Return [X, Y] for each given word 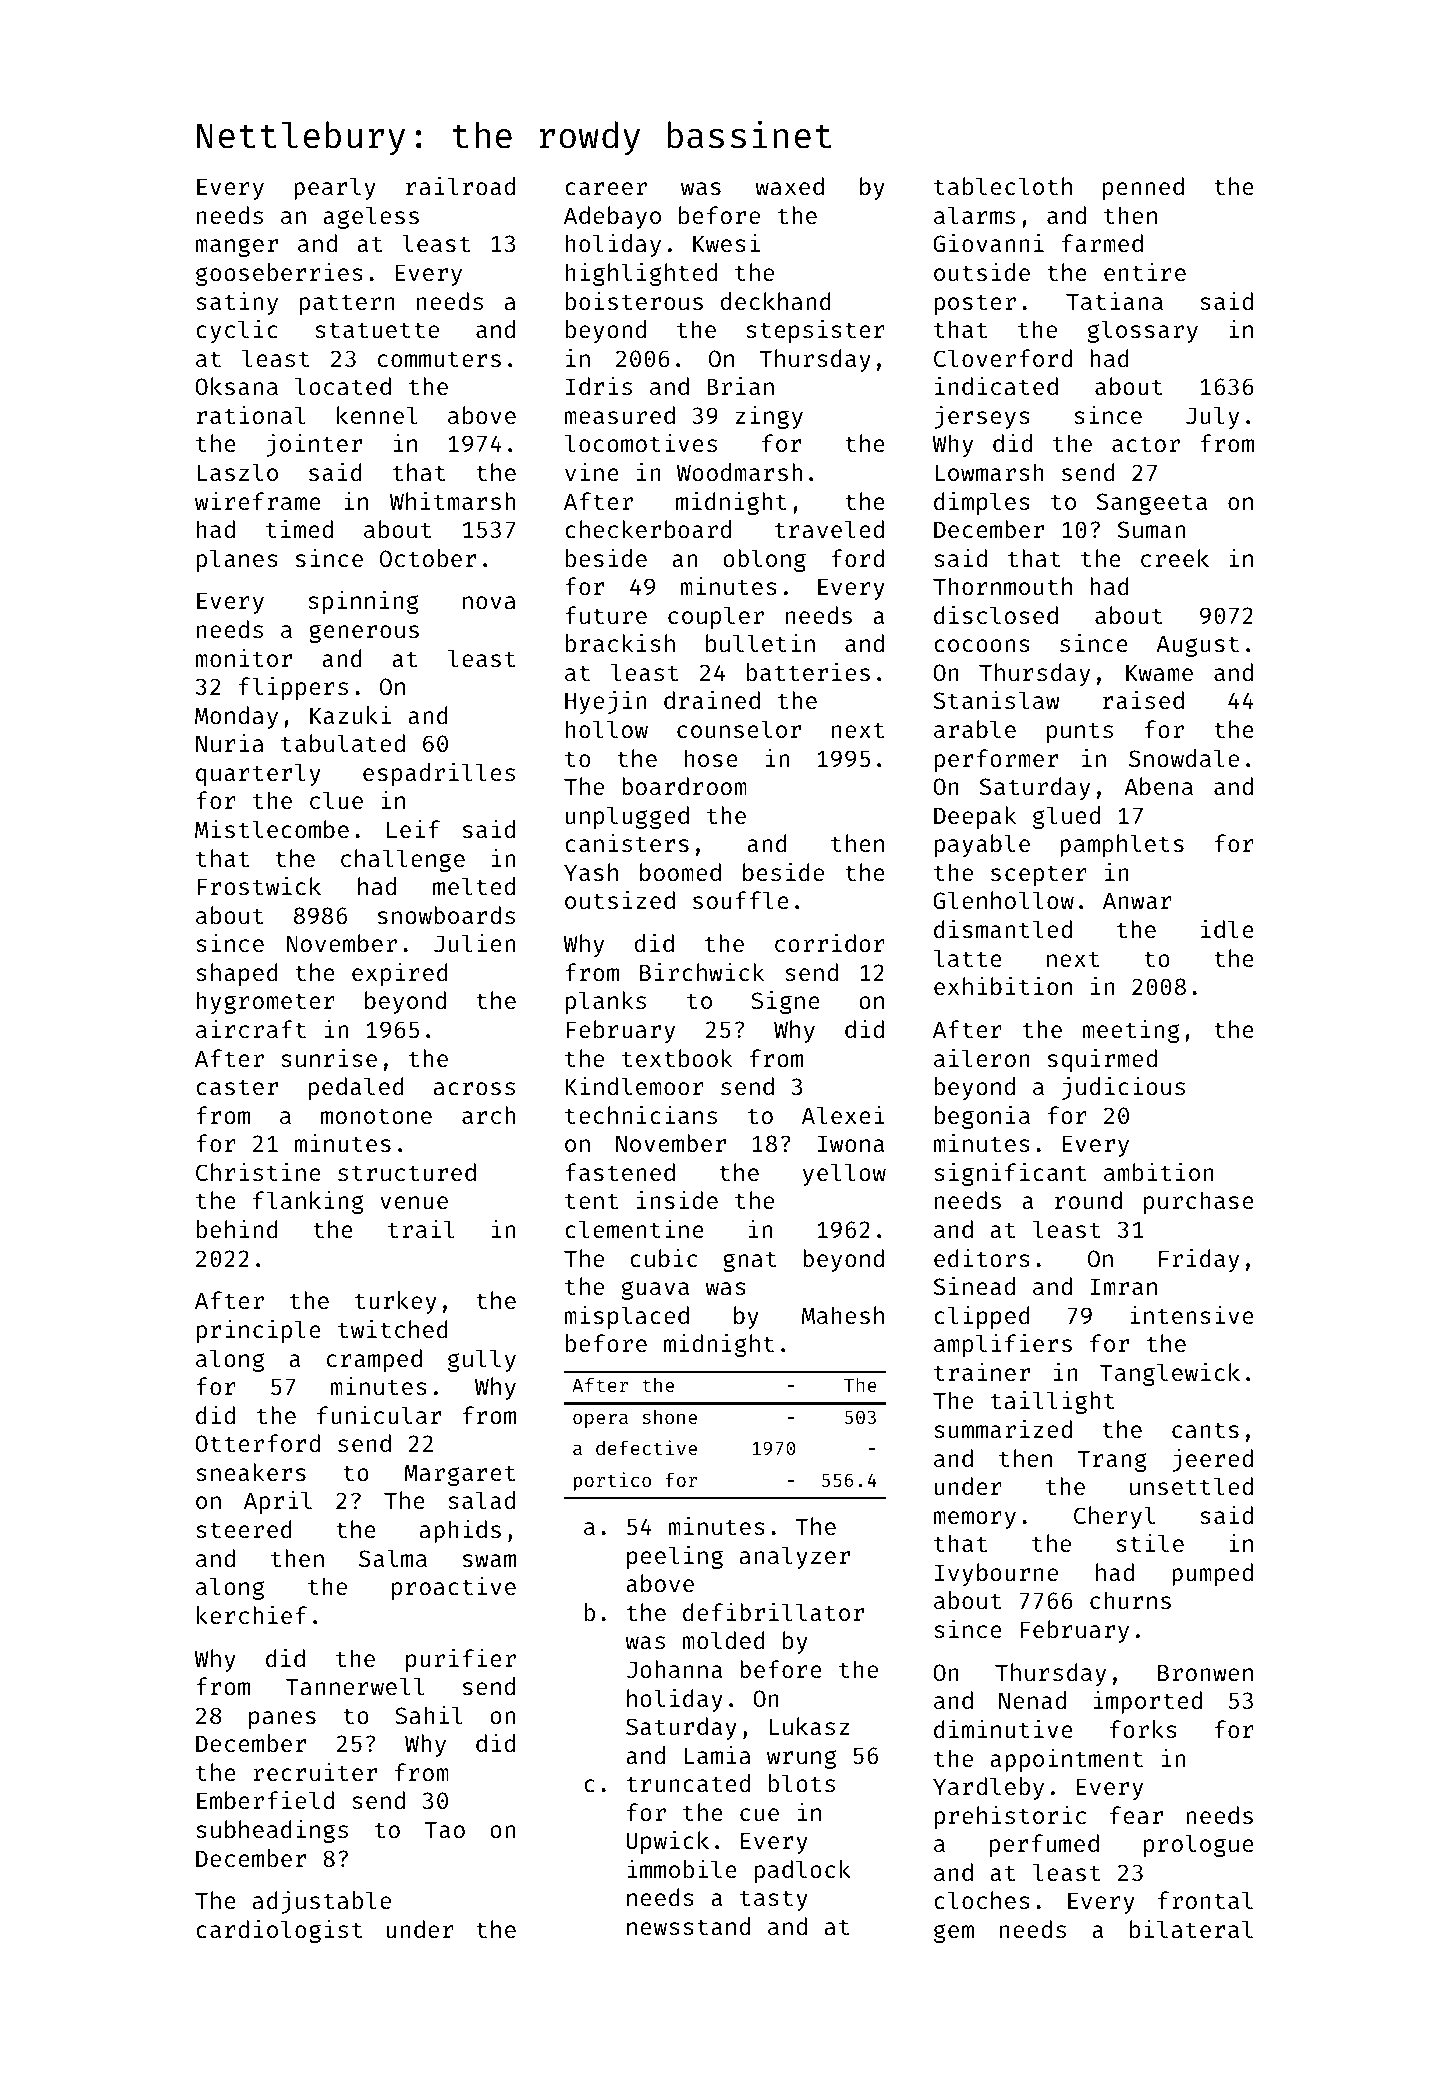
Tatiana [1114, 301]
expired [400, 974]
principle [259, 1331]
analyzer [795, 1557]
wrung [801, 1759]
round [1088, 1200]
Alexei [843, 1115]
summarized [1003, 1429]
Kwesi [726, 243]
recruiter [315, 1772]
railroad [460, 186]
